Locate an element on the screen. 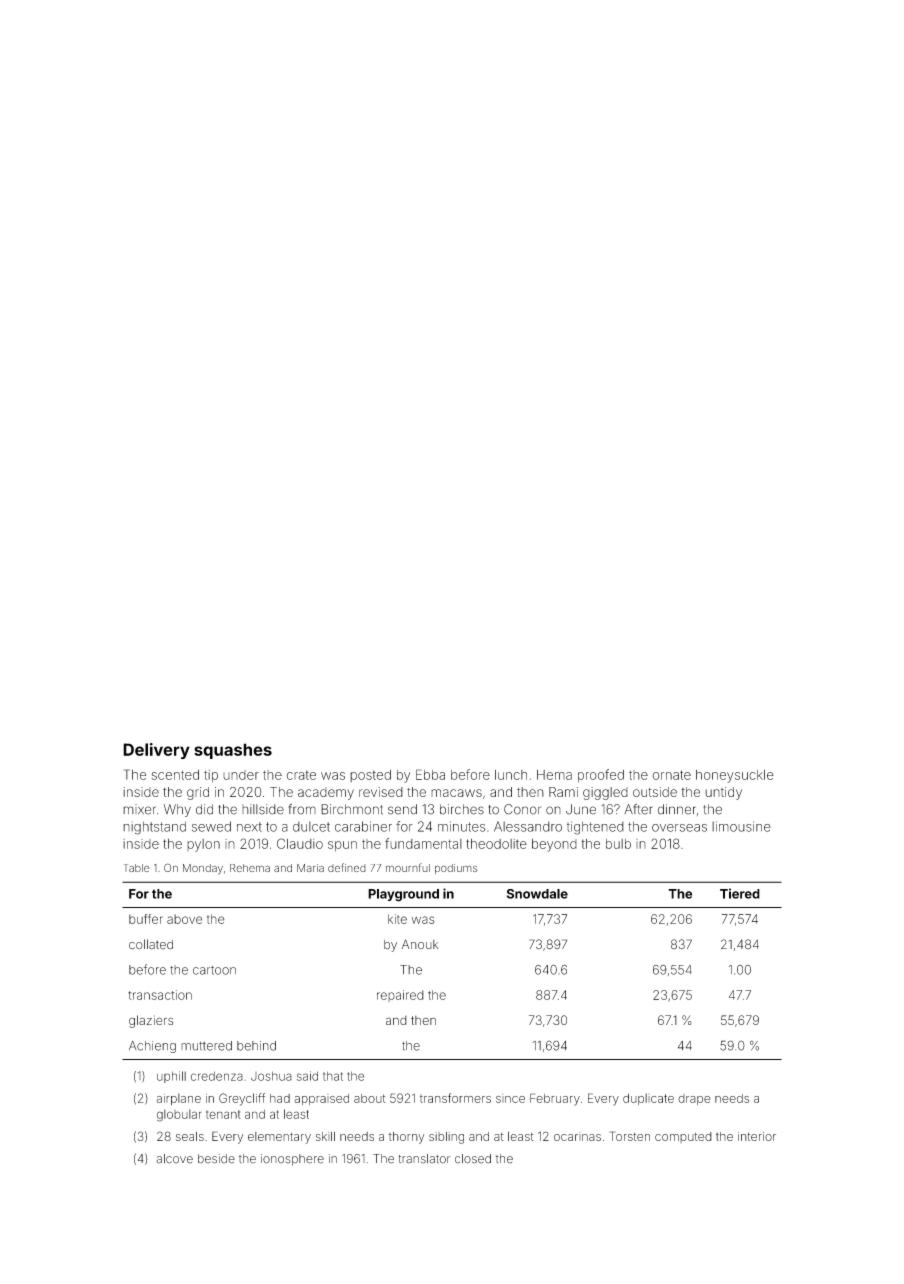  cartoon is located at coordinates (214, 970).
